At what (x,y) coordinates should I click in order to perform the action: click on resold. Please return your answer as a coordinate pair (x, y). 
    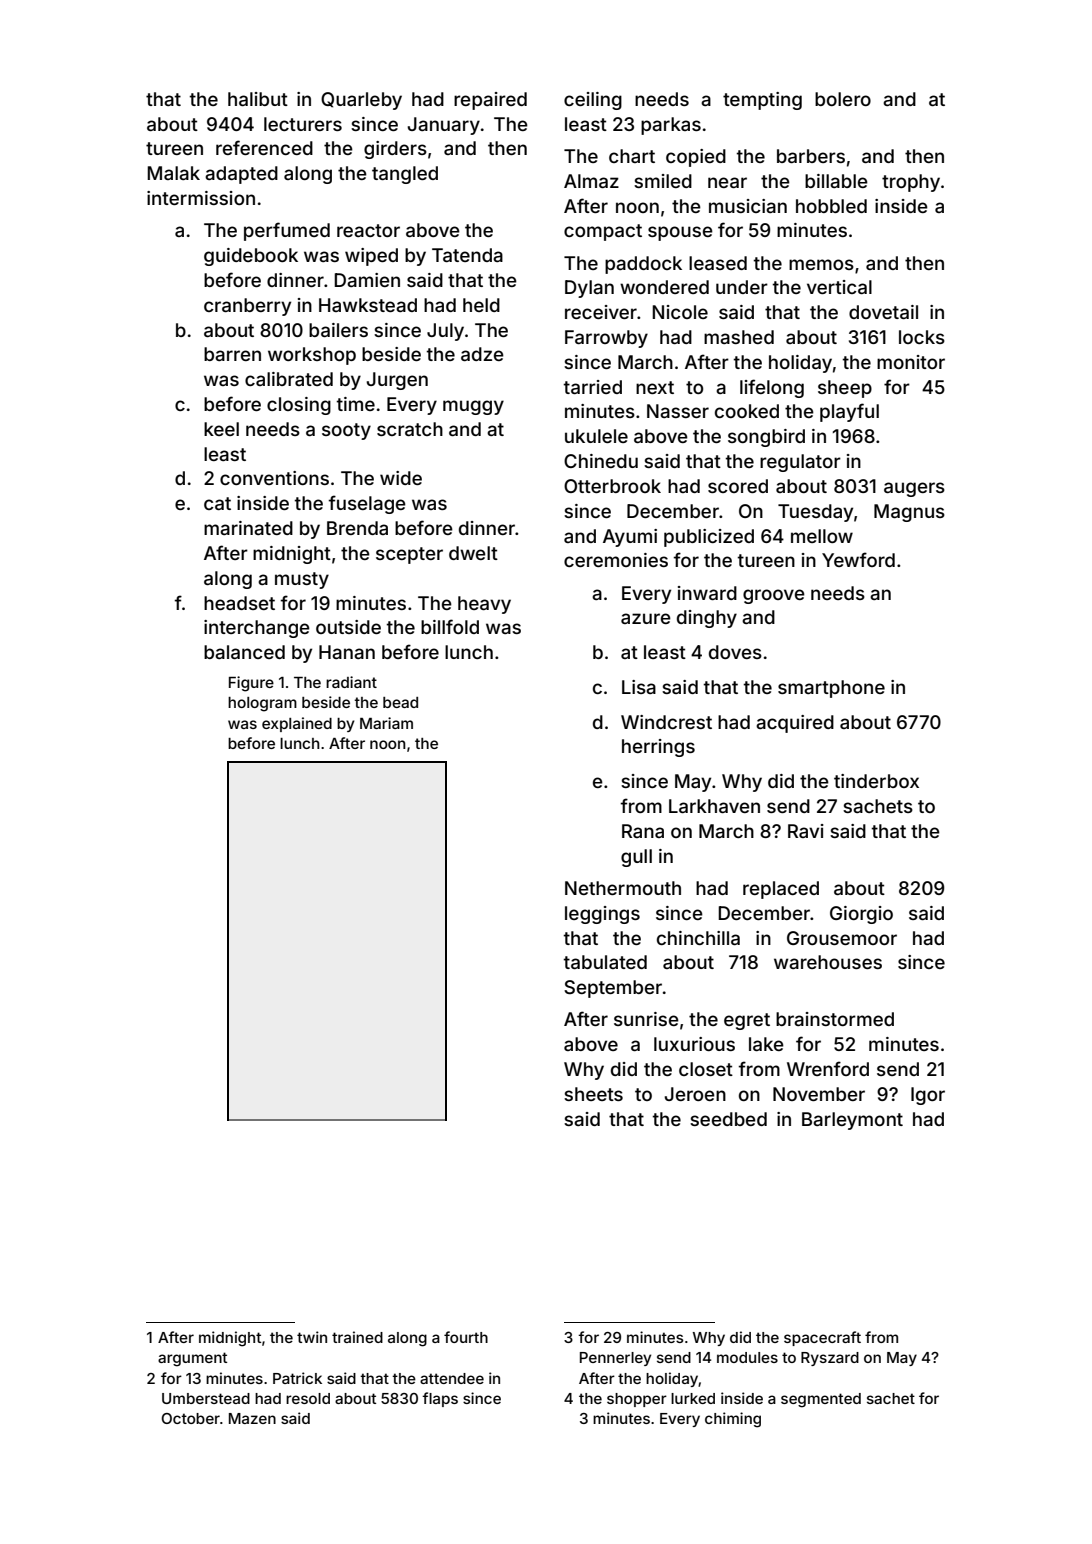
    Looking at the image, I should click on (308, 1398).
